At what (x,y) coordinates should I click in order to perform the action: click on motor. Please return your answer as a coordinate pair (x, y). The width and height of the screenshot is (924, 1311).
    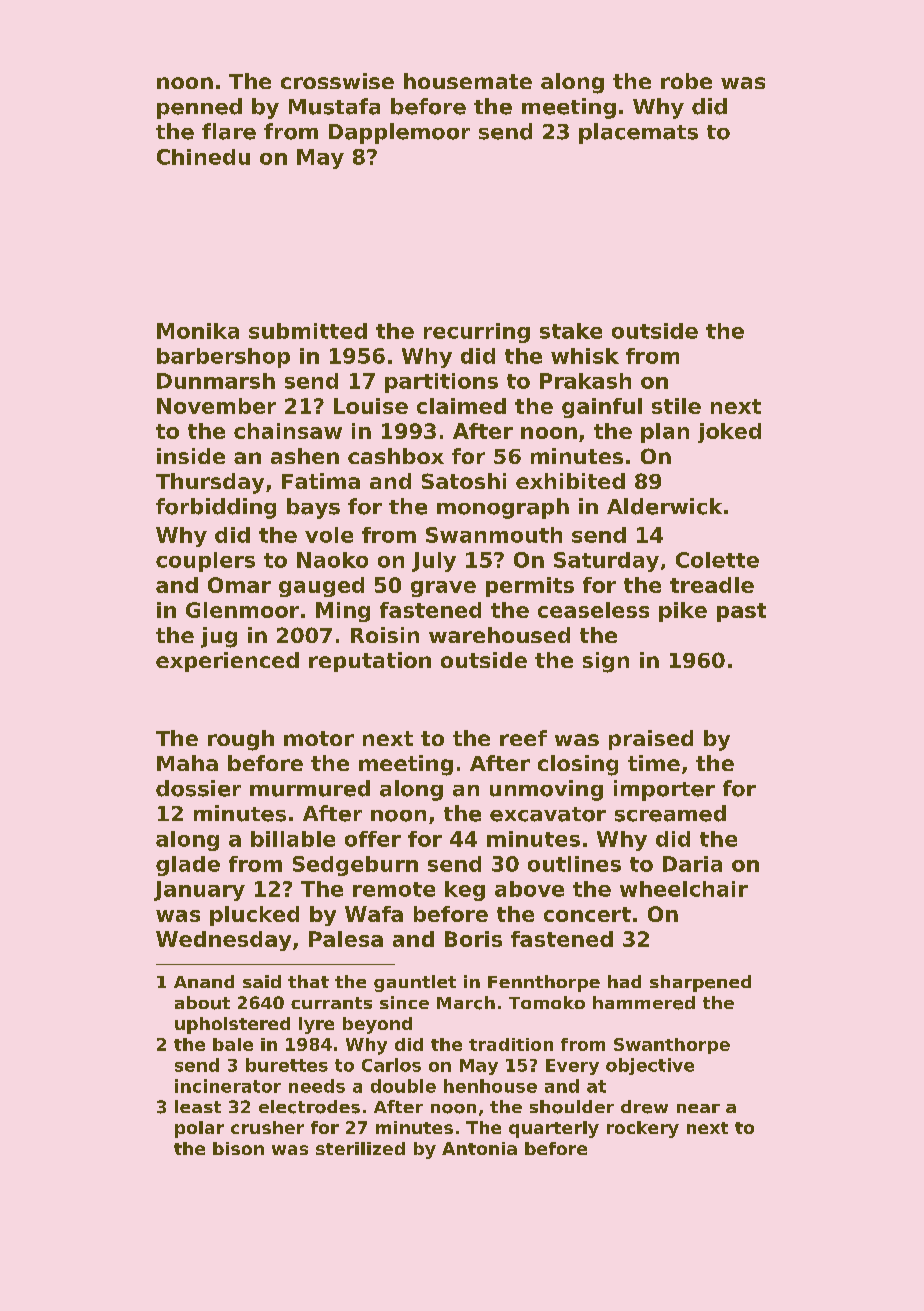
    Looking at the image, I should click on (319, 738).
